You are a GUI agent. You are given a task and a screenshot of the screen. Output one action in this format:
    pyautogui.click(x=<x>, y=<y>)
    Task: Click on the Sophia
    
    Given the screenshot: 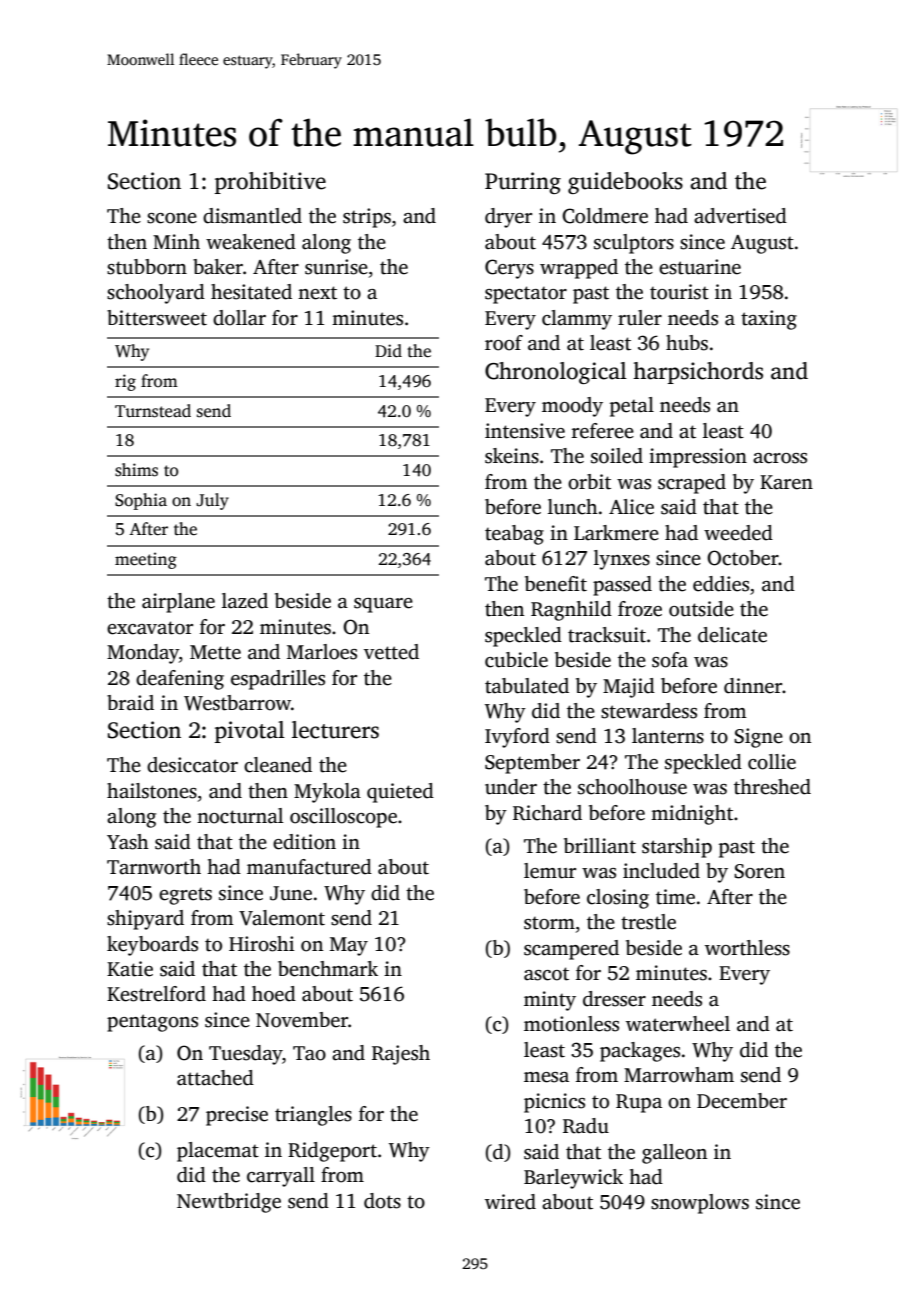 What is the action you would take?
    pyautogui.click(x=141, y=501)
